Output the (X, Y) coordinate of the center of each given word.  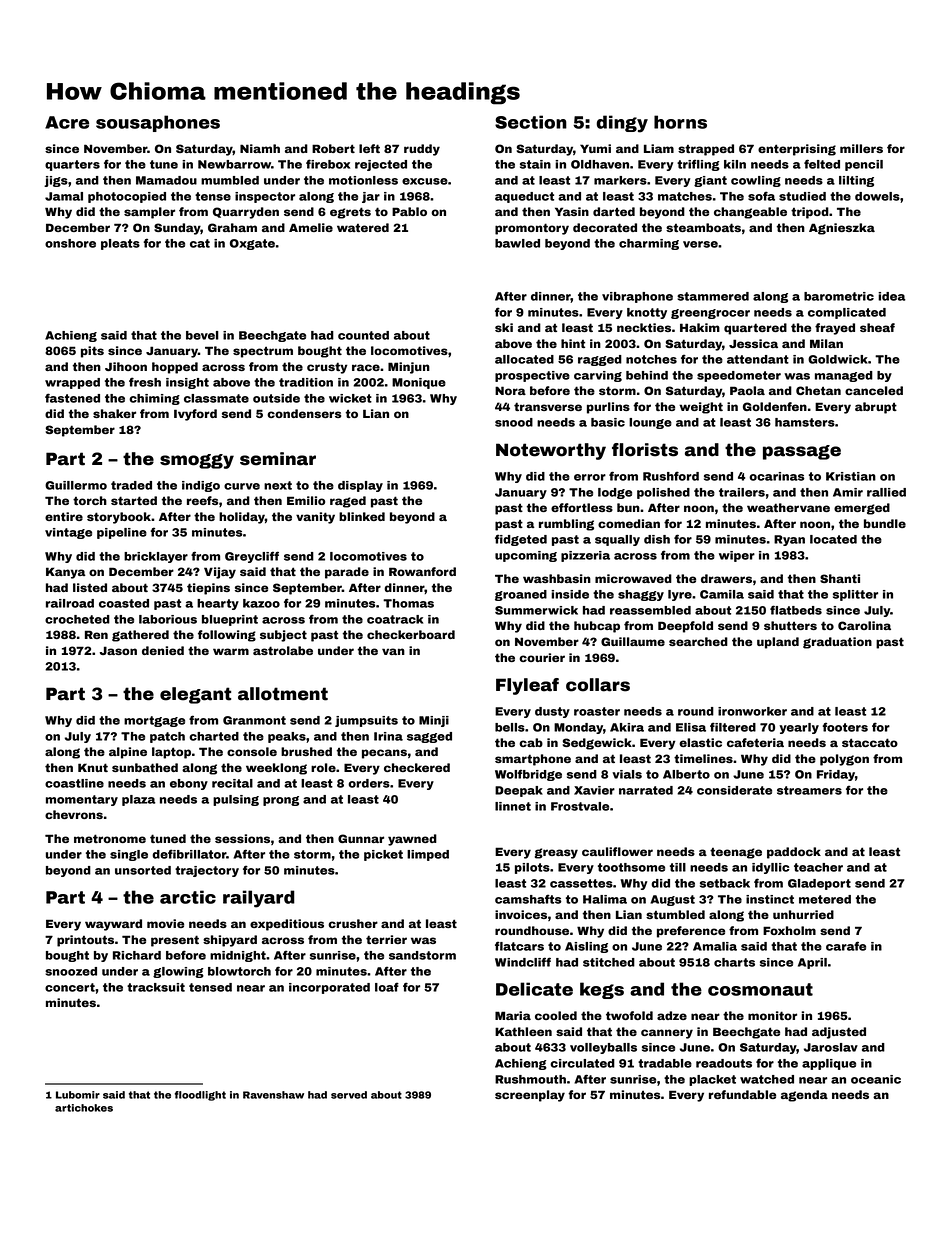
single (129, 855)
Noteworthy (551, 451)
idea (892, 296)
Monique (419, 383)
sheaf (877, 327)
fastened (72, 398)
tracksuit (156, 987)
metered (825, 899)
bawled (517, 243)
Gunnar (361, 838)
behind (647, 375)
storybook (119, 518)
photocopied (127, 197)
